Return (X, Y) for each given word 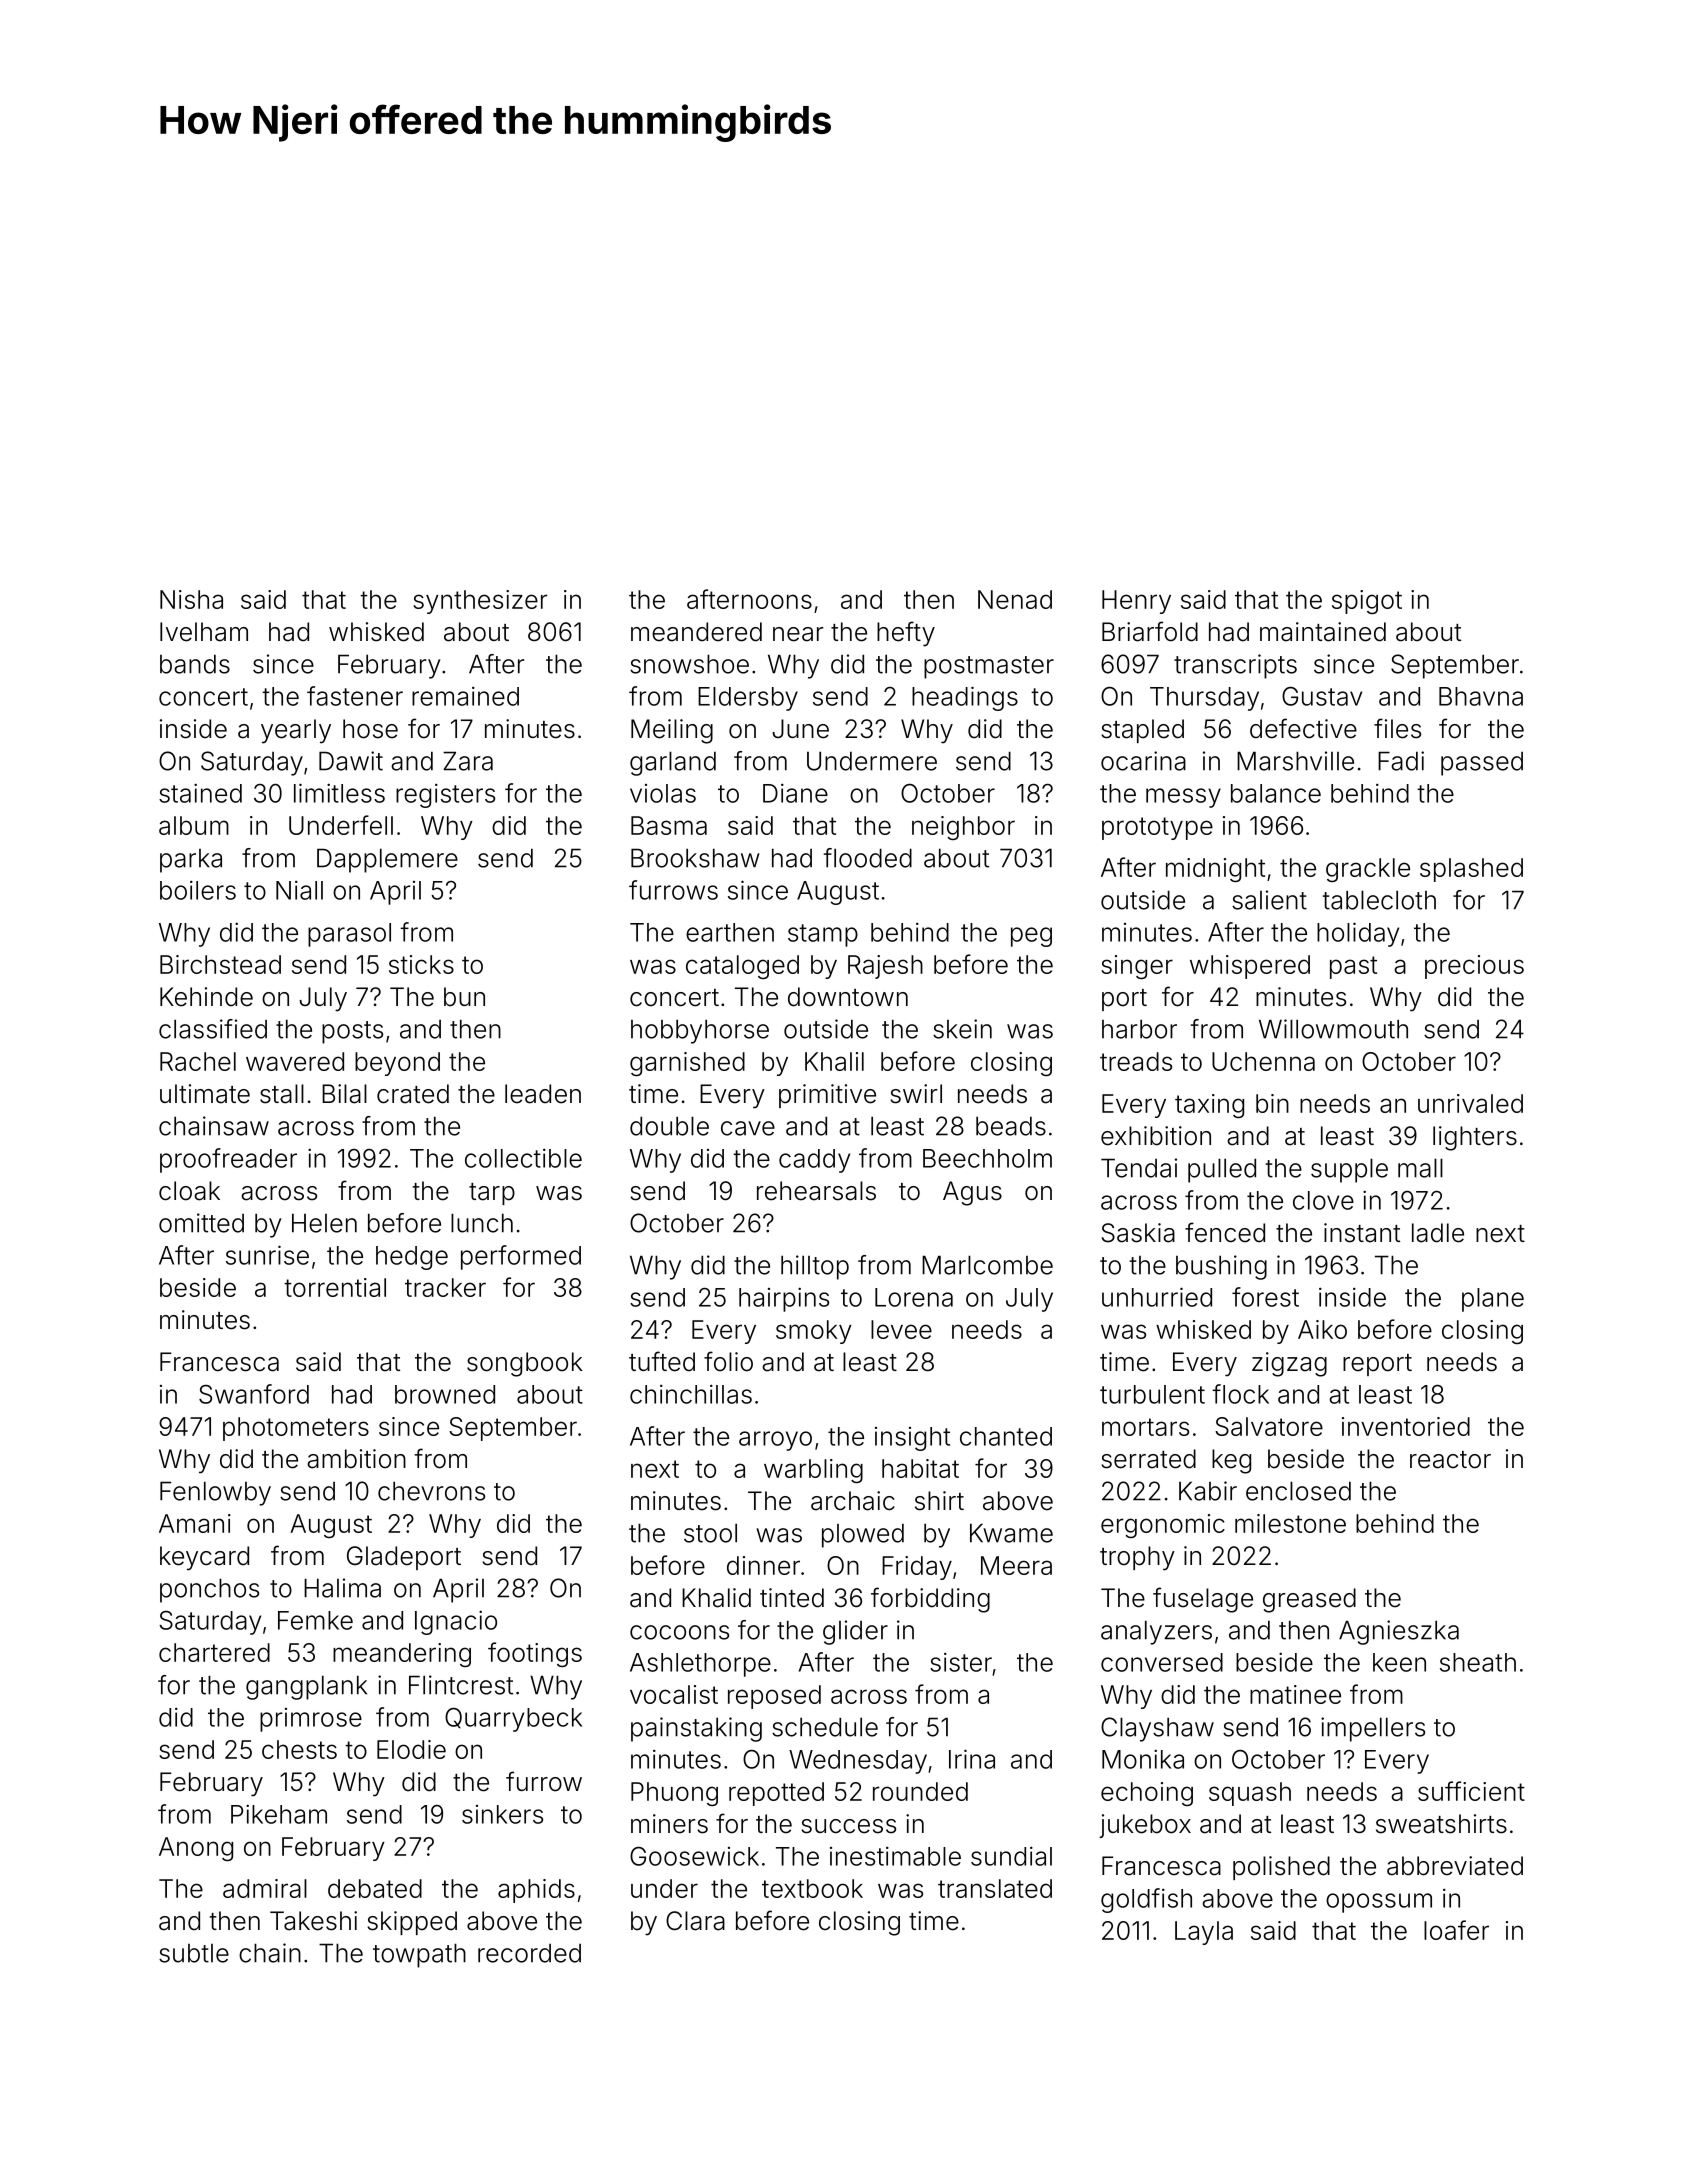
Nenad (1015, 599)
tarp (492, 1194)
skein (962, 1029)
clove (1323, 1200)
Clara (695, 1921)
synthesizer (480, 602)
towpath (419, 1955)
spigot (1367, 602)
